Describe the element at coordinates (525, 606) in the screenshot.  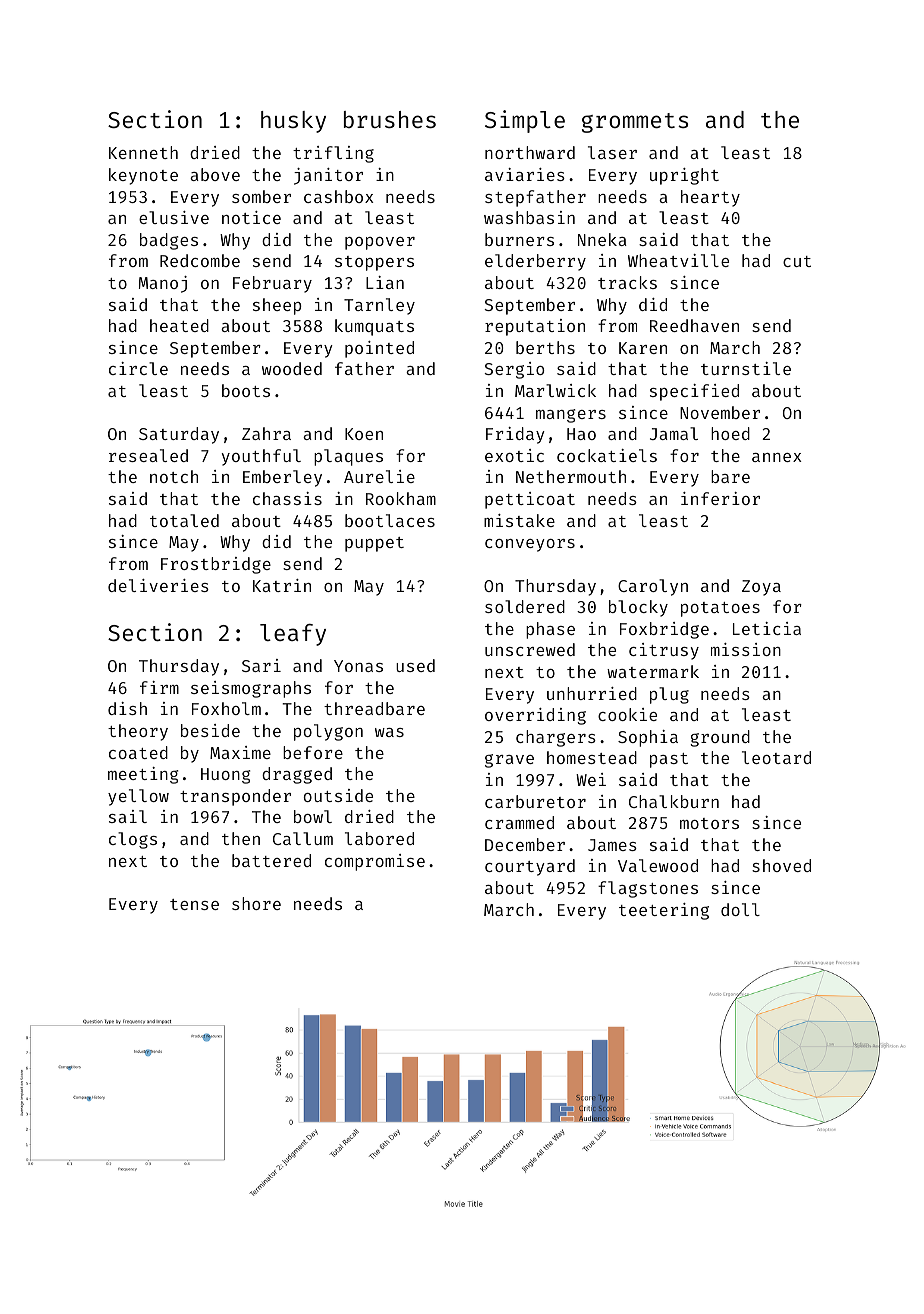
I see `soldered` at that location.
